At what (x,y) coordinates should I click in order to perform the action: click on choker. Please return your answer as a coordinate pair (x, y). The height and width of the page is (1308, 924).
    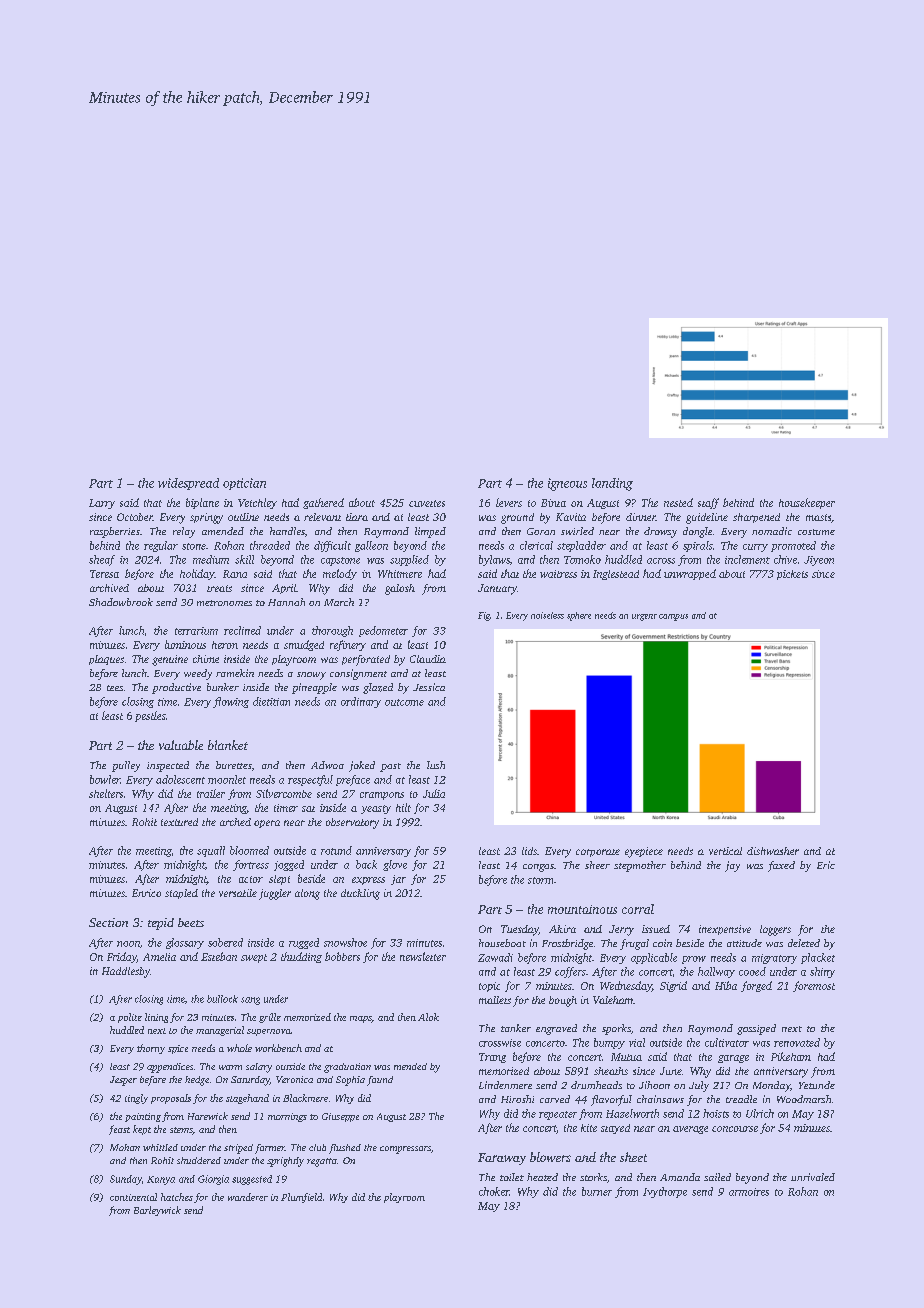
    Looking at the image, I should click on (494, 1191).
